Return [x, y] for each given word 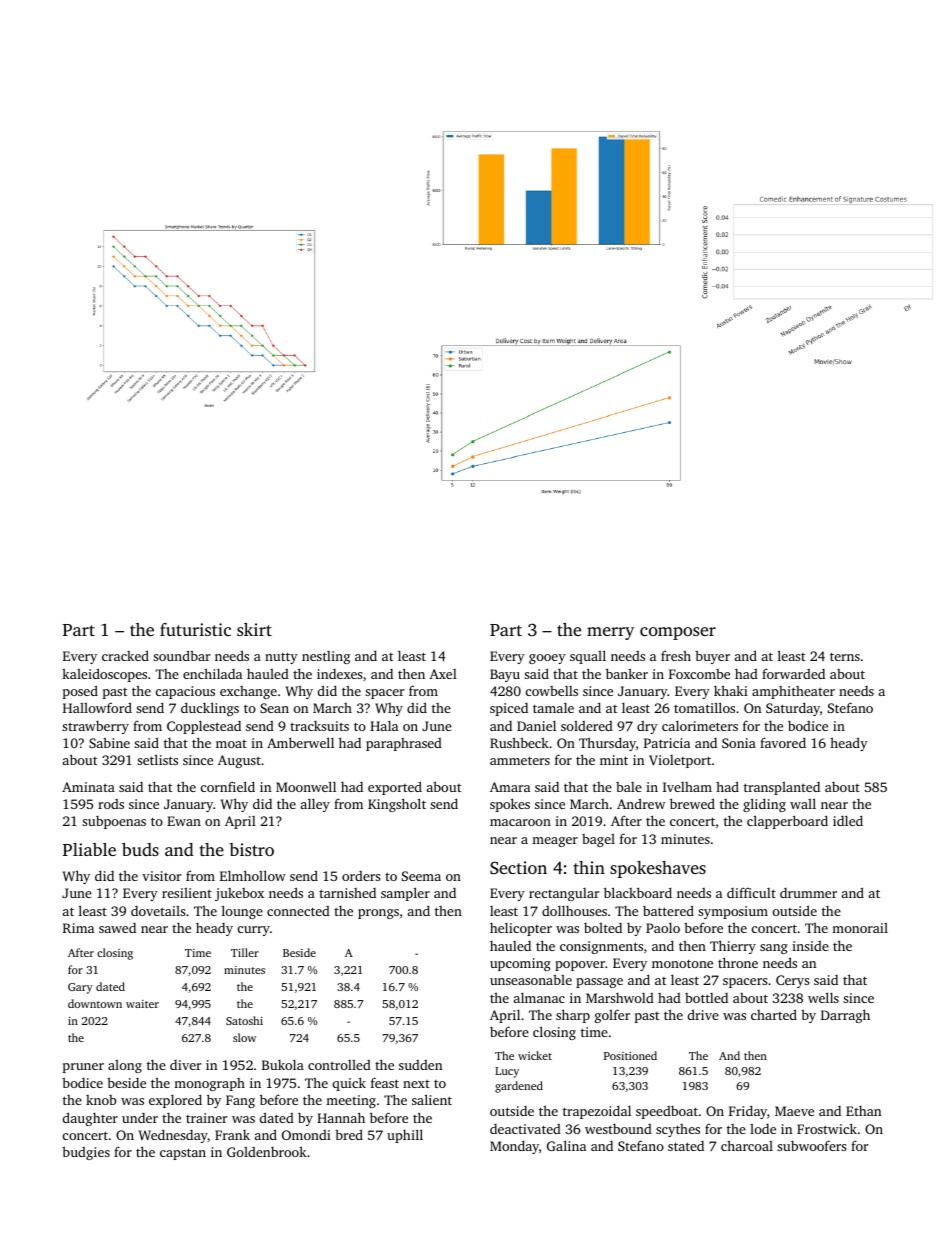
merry [610, 633]
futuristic [195, 629]
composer [678, 633]
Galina [566, 1145]
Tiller [245, 952]
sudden [420, 1065]
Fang [240, 1101]
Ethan [863, 1111]
